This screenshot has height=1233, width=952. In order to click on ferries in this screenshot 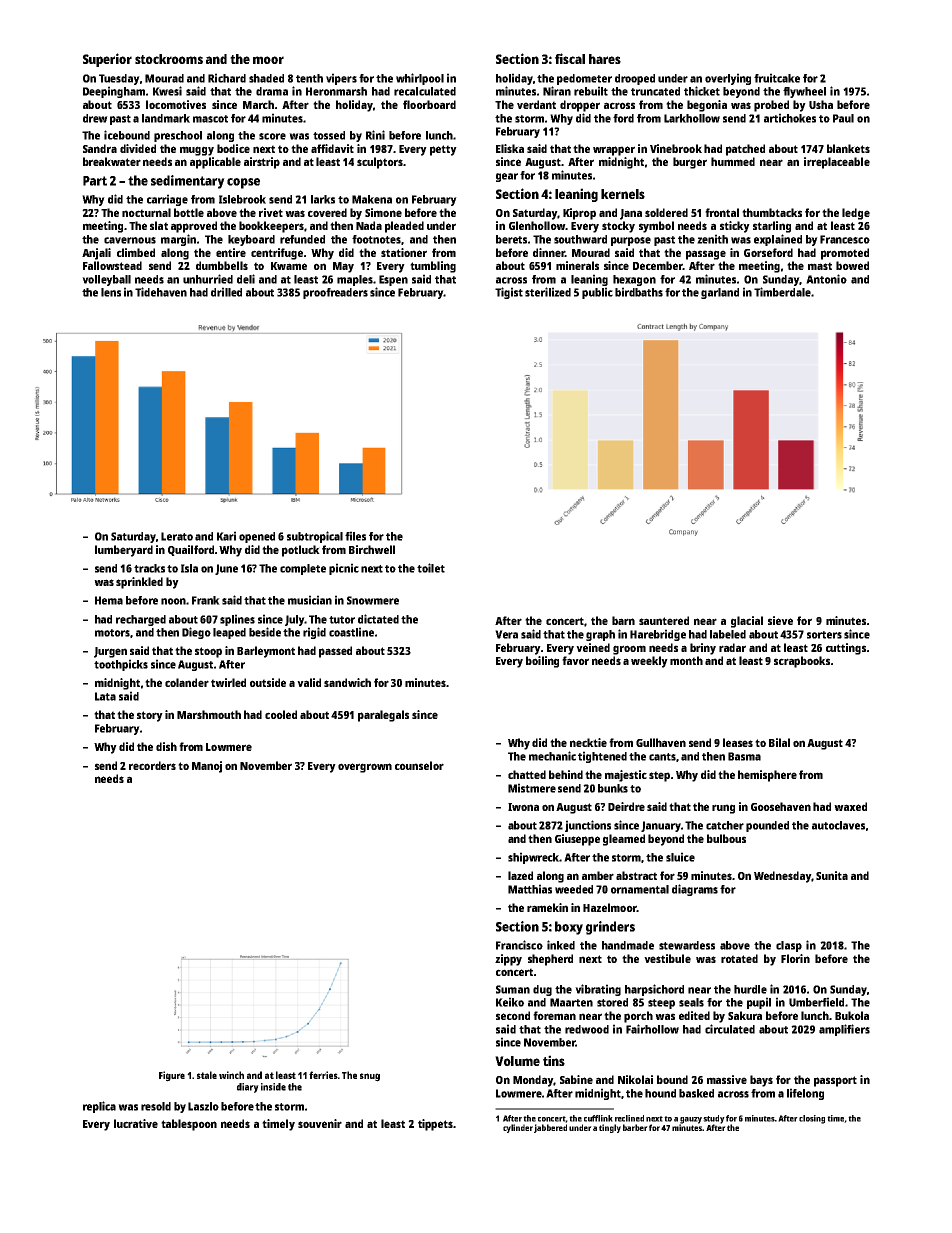, I will do `click(323, 1075)`.
